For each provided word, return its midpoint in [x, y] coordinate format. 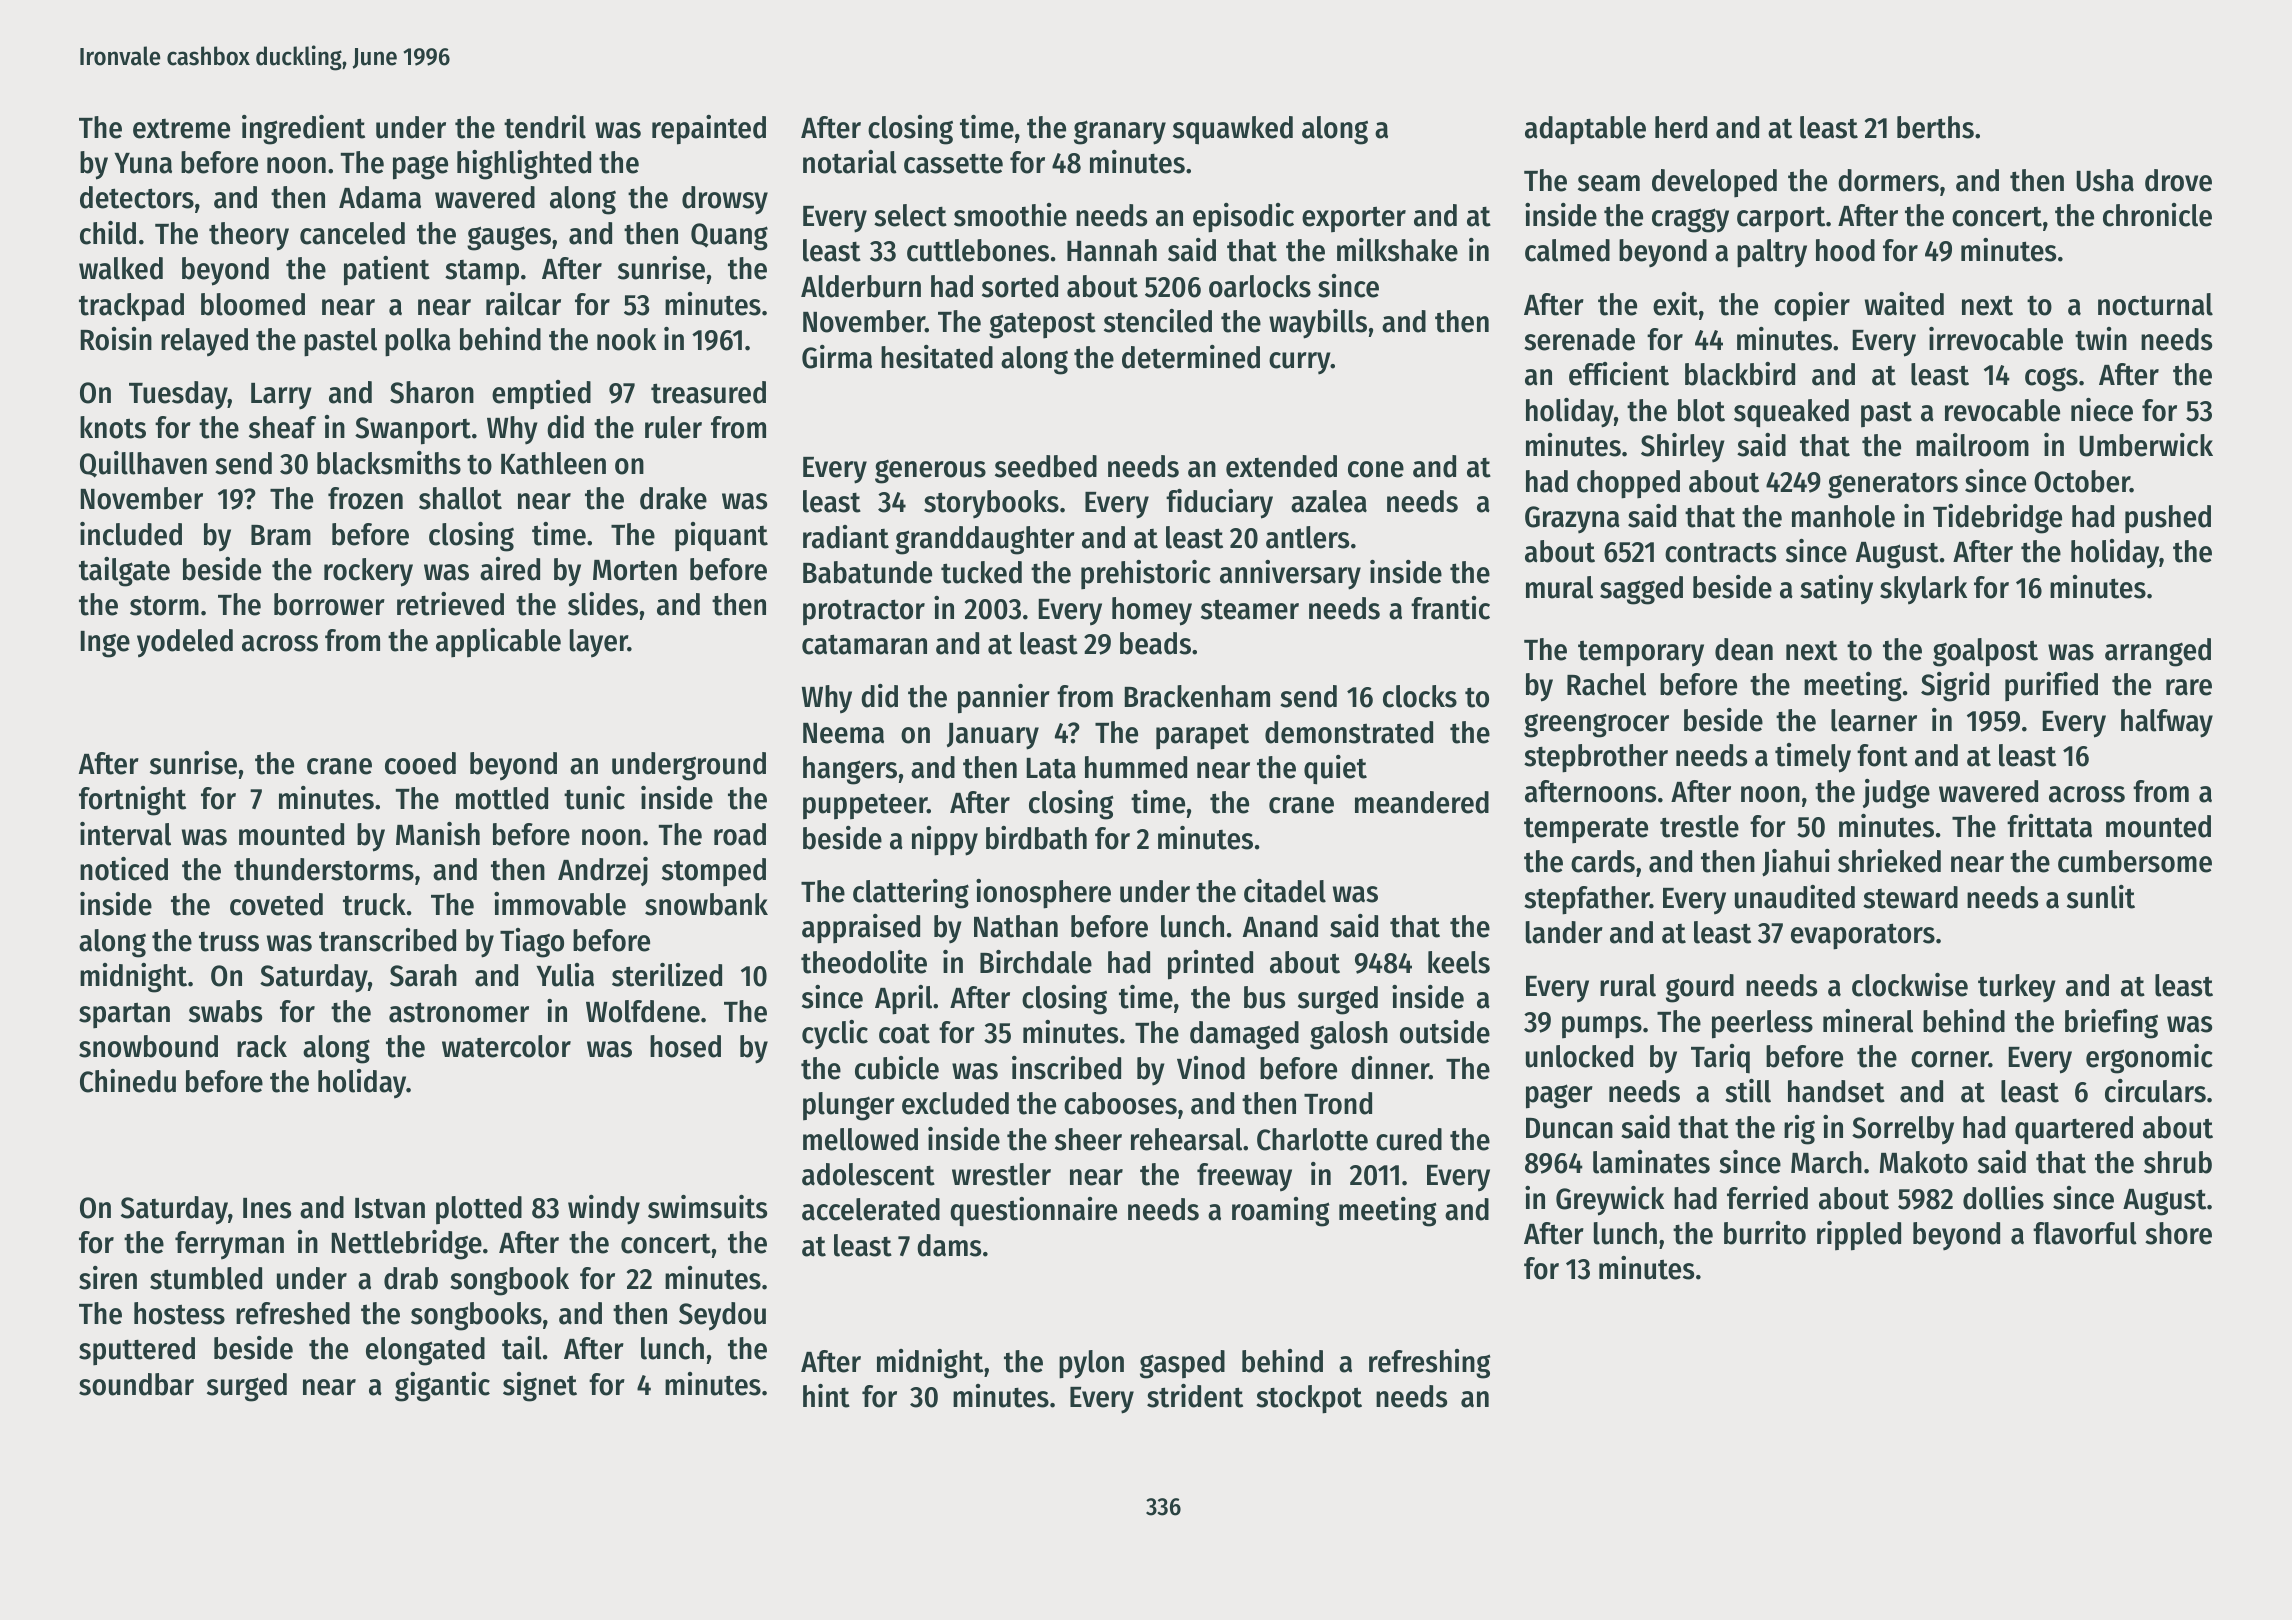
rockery [368, 572]
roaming [1280, 1212]
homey [1152, 611]
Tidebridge [1997, 519]
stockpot [1309, 1399]
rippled [1859, 1236]
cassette [953, 164]
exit [1675, 304]
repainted [709, 130]
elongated [425, 1351]
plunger [849, 1106]
